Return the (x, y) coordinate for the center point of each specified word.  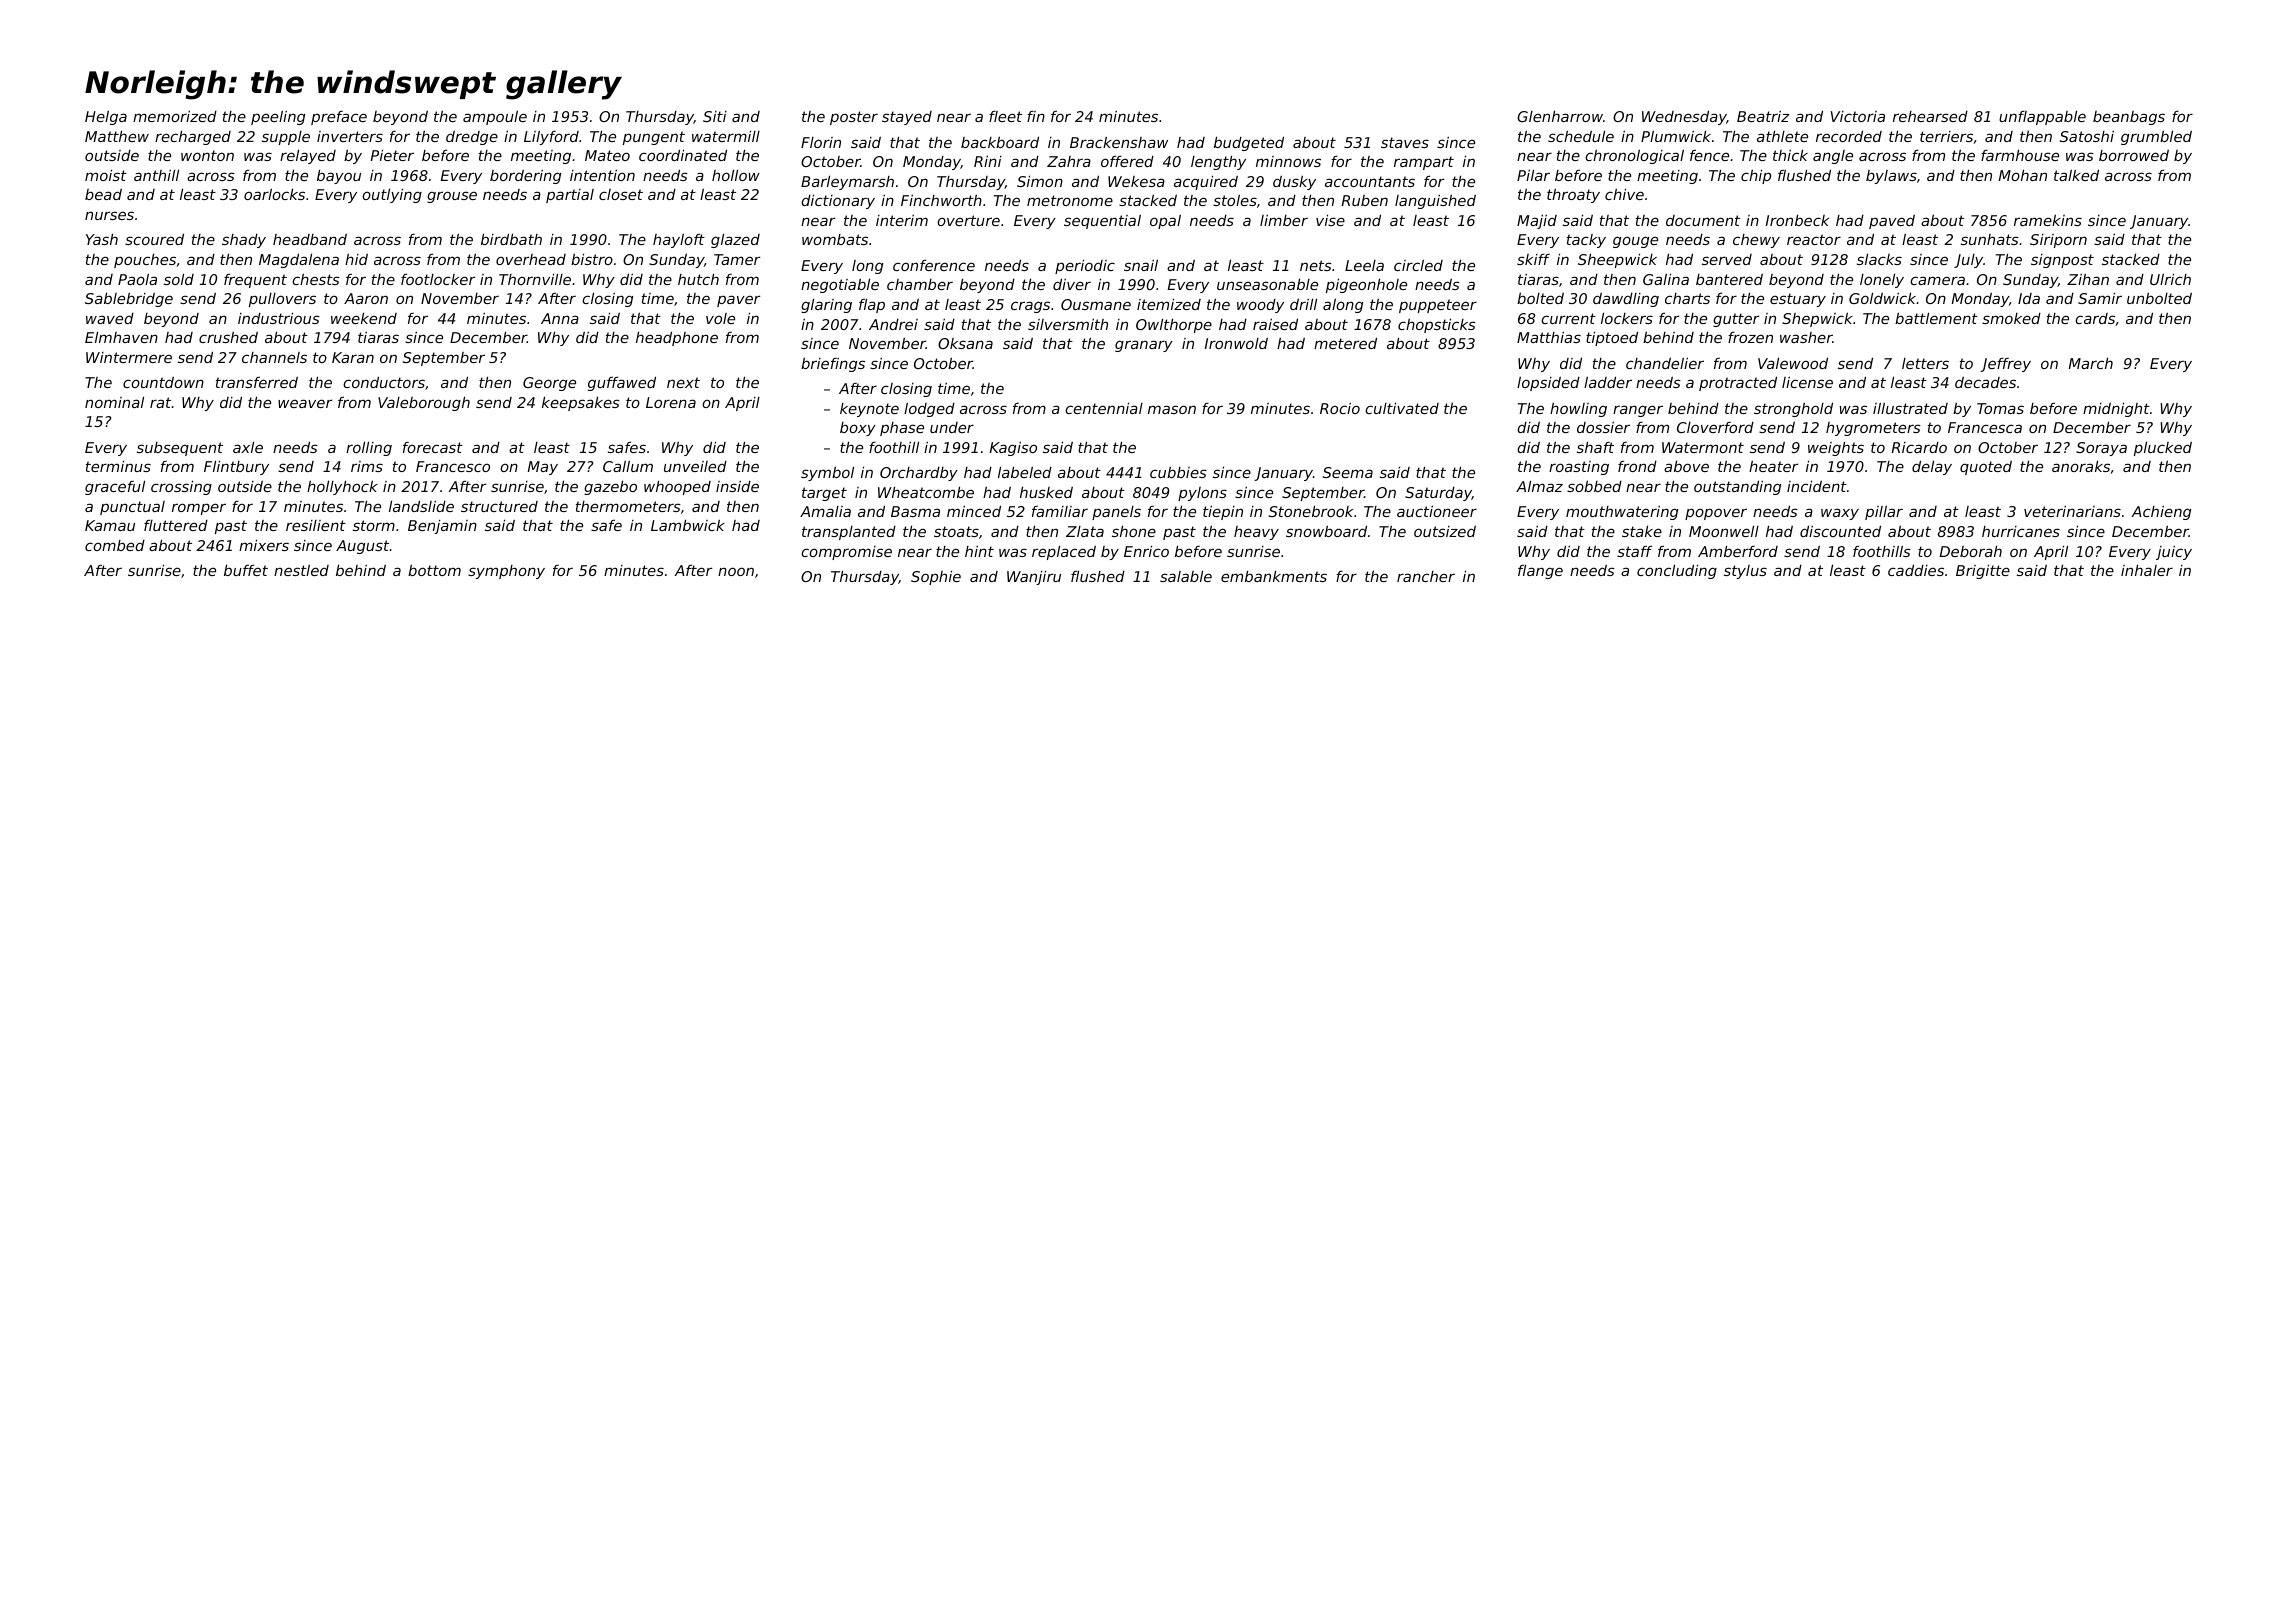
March (2091, 363)
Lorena (671, 402)
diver (1072, 284)
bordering (525, 177)
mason (1172, 409)
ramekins (2048, 220)
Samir (2100, 298)
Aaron (366, 298)
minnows (1288, 161)
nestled (301, 570)
